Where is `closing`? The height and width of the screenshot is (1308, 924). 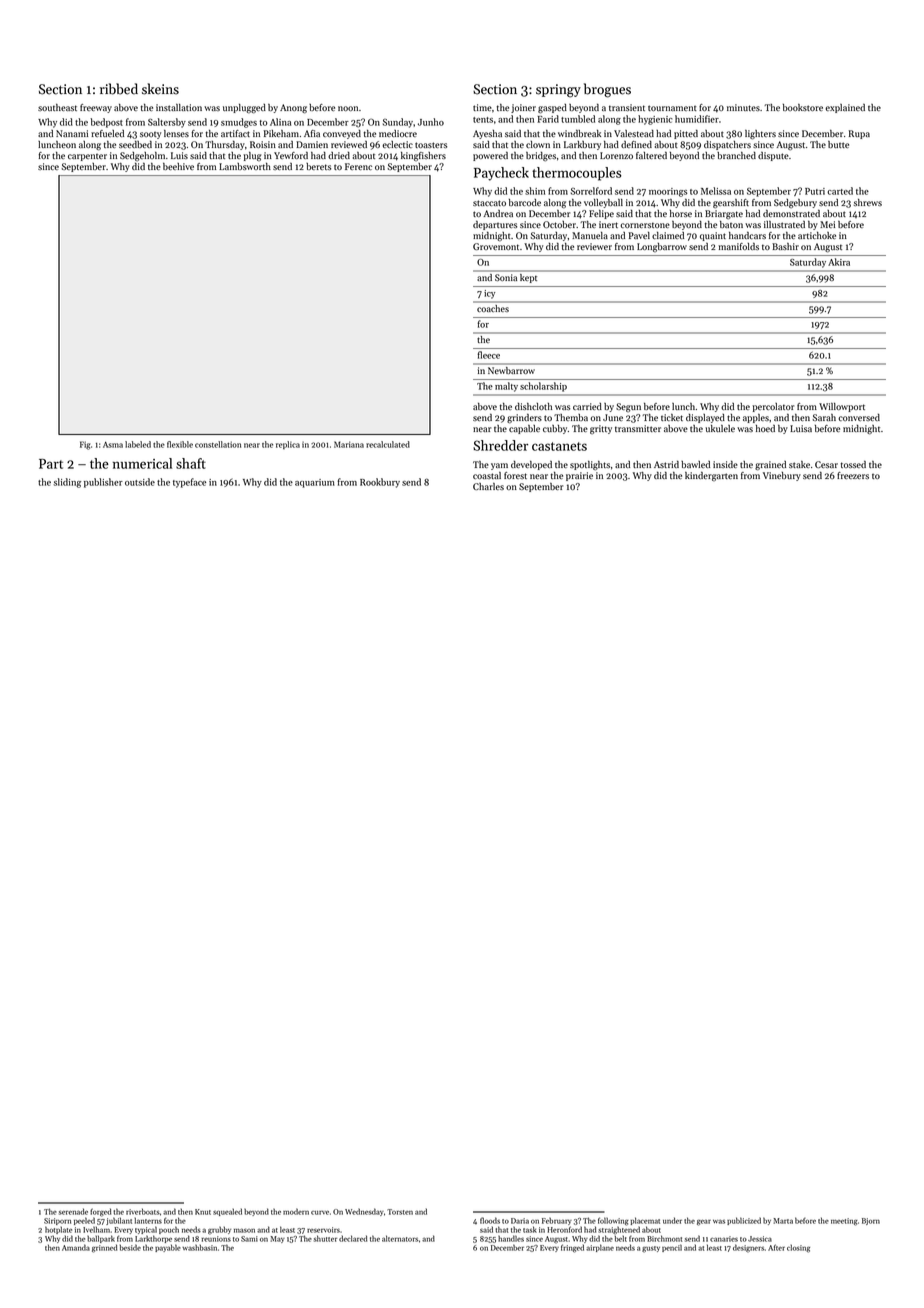 closing is located at coordinates (798, 1249).
